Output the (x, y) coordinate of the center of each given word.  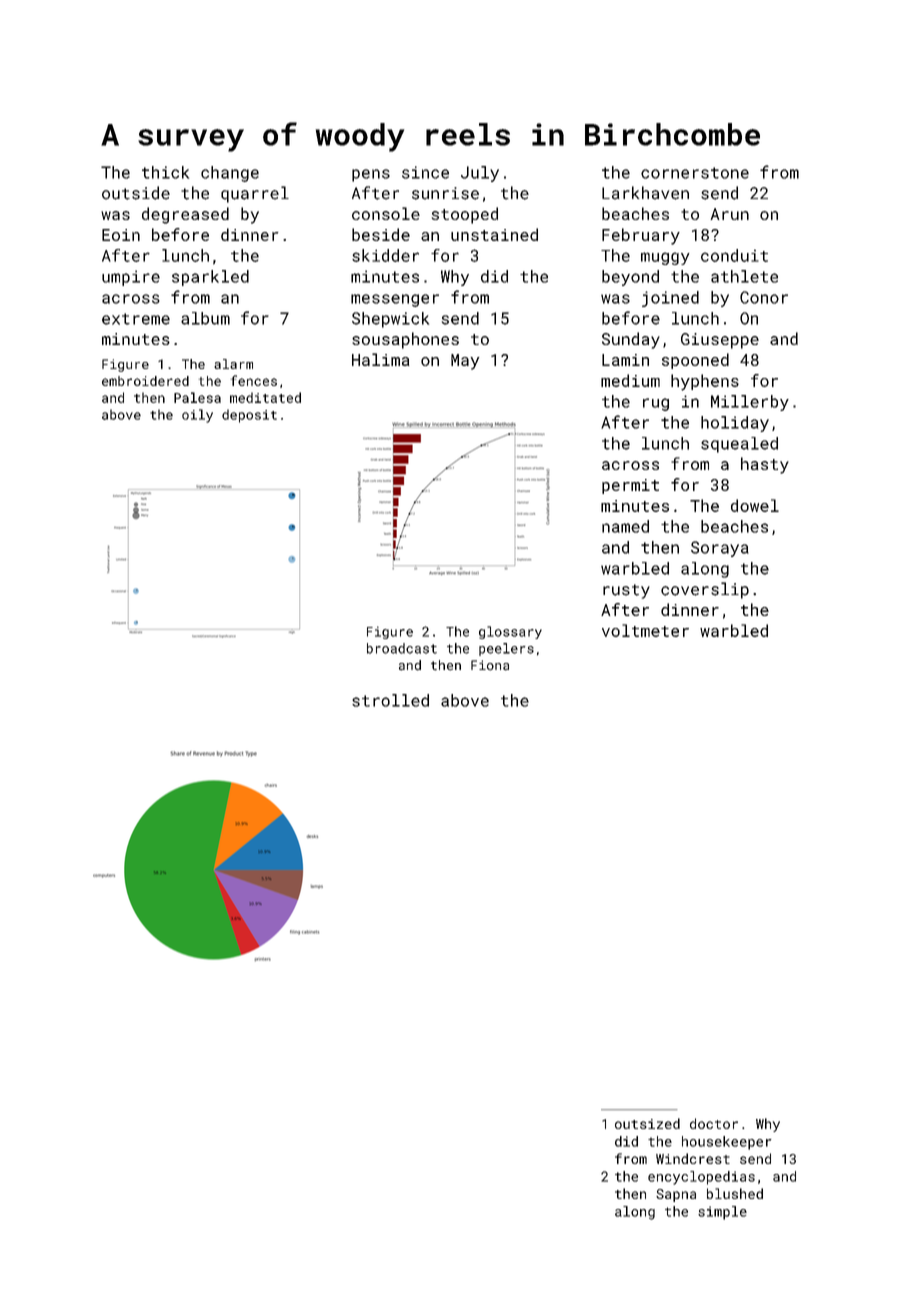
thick (165, 172)
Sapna (676, 1195)
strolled (390, 700)
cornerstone (695, 173)
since (425, 172)
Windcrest (693, 1158)
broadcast (402, 648)
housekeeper (727, 1143)
